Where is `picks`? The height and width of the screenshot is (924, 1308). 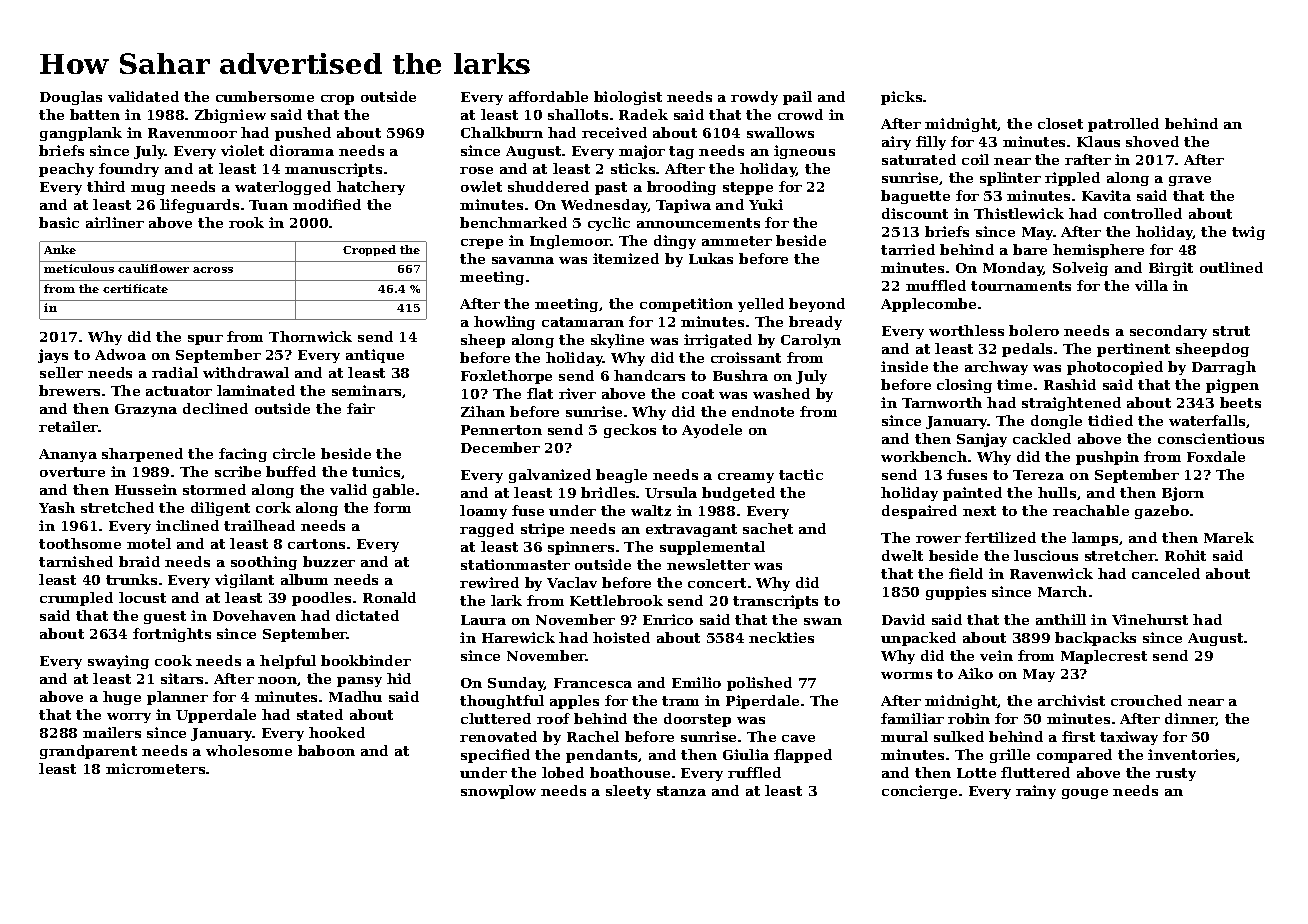 picks is located at coordinates (901, 98).
